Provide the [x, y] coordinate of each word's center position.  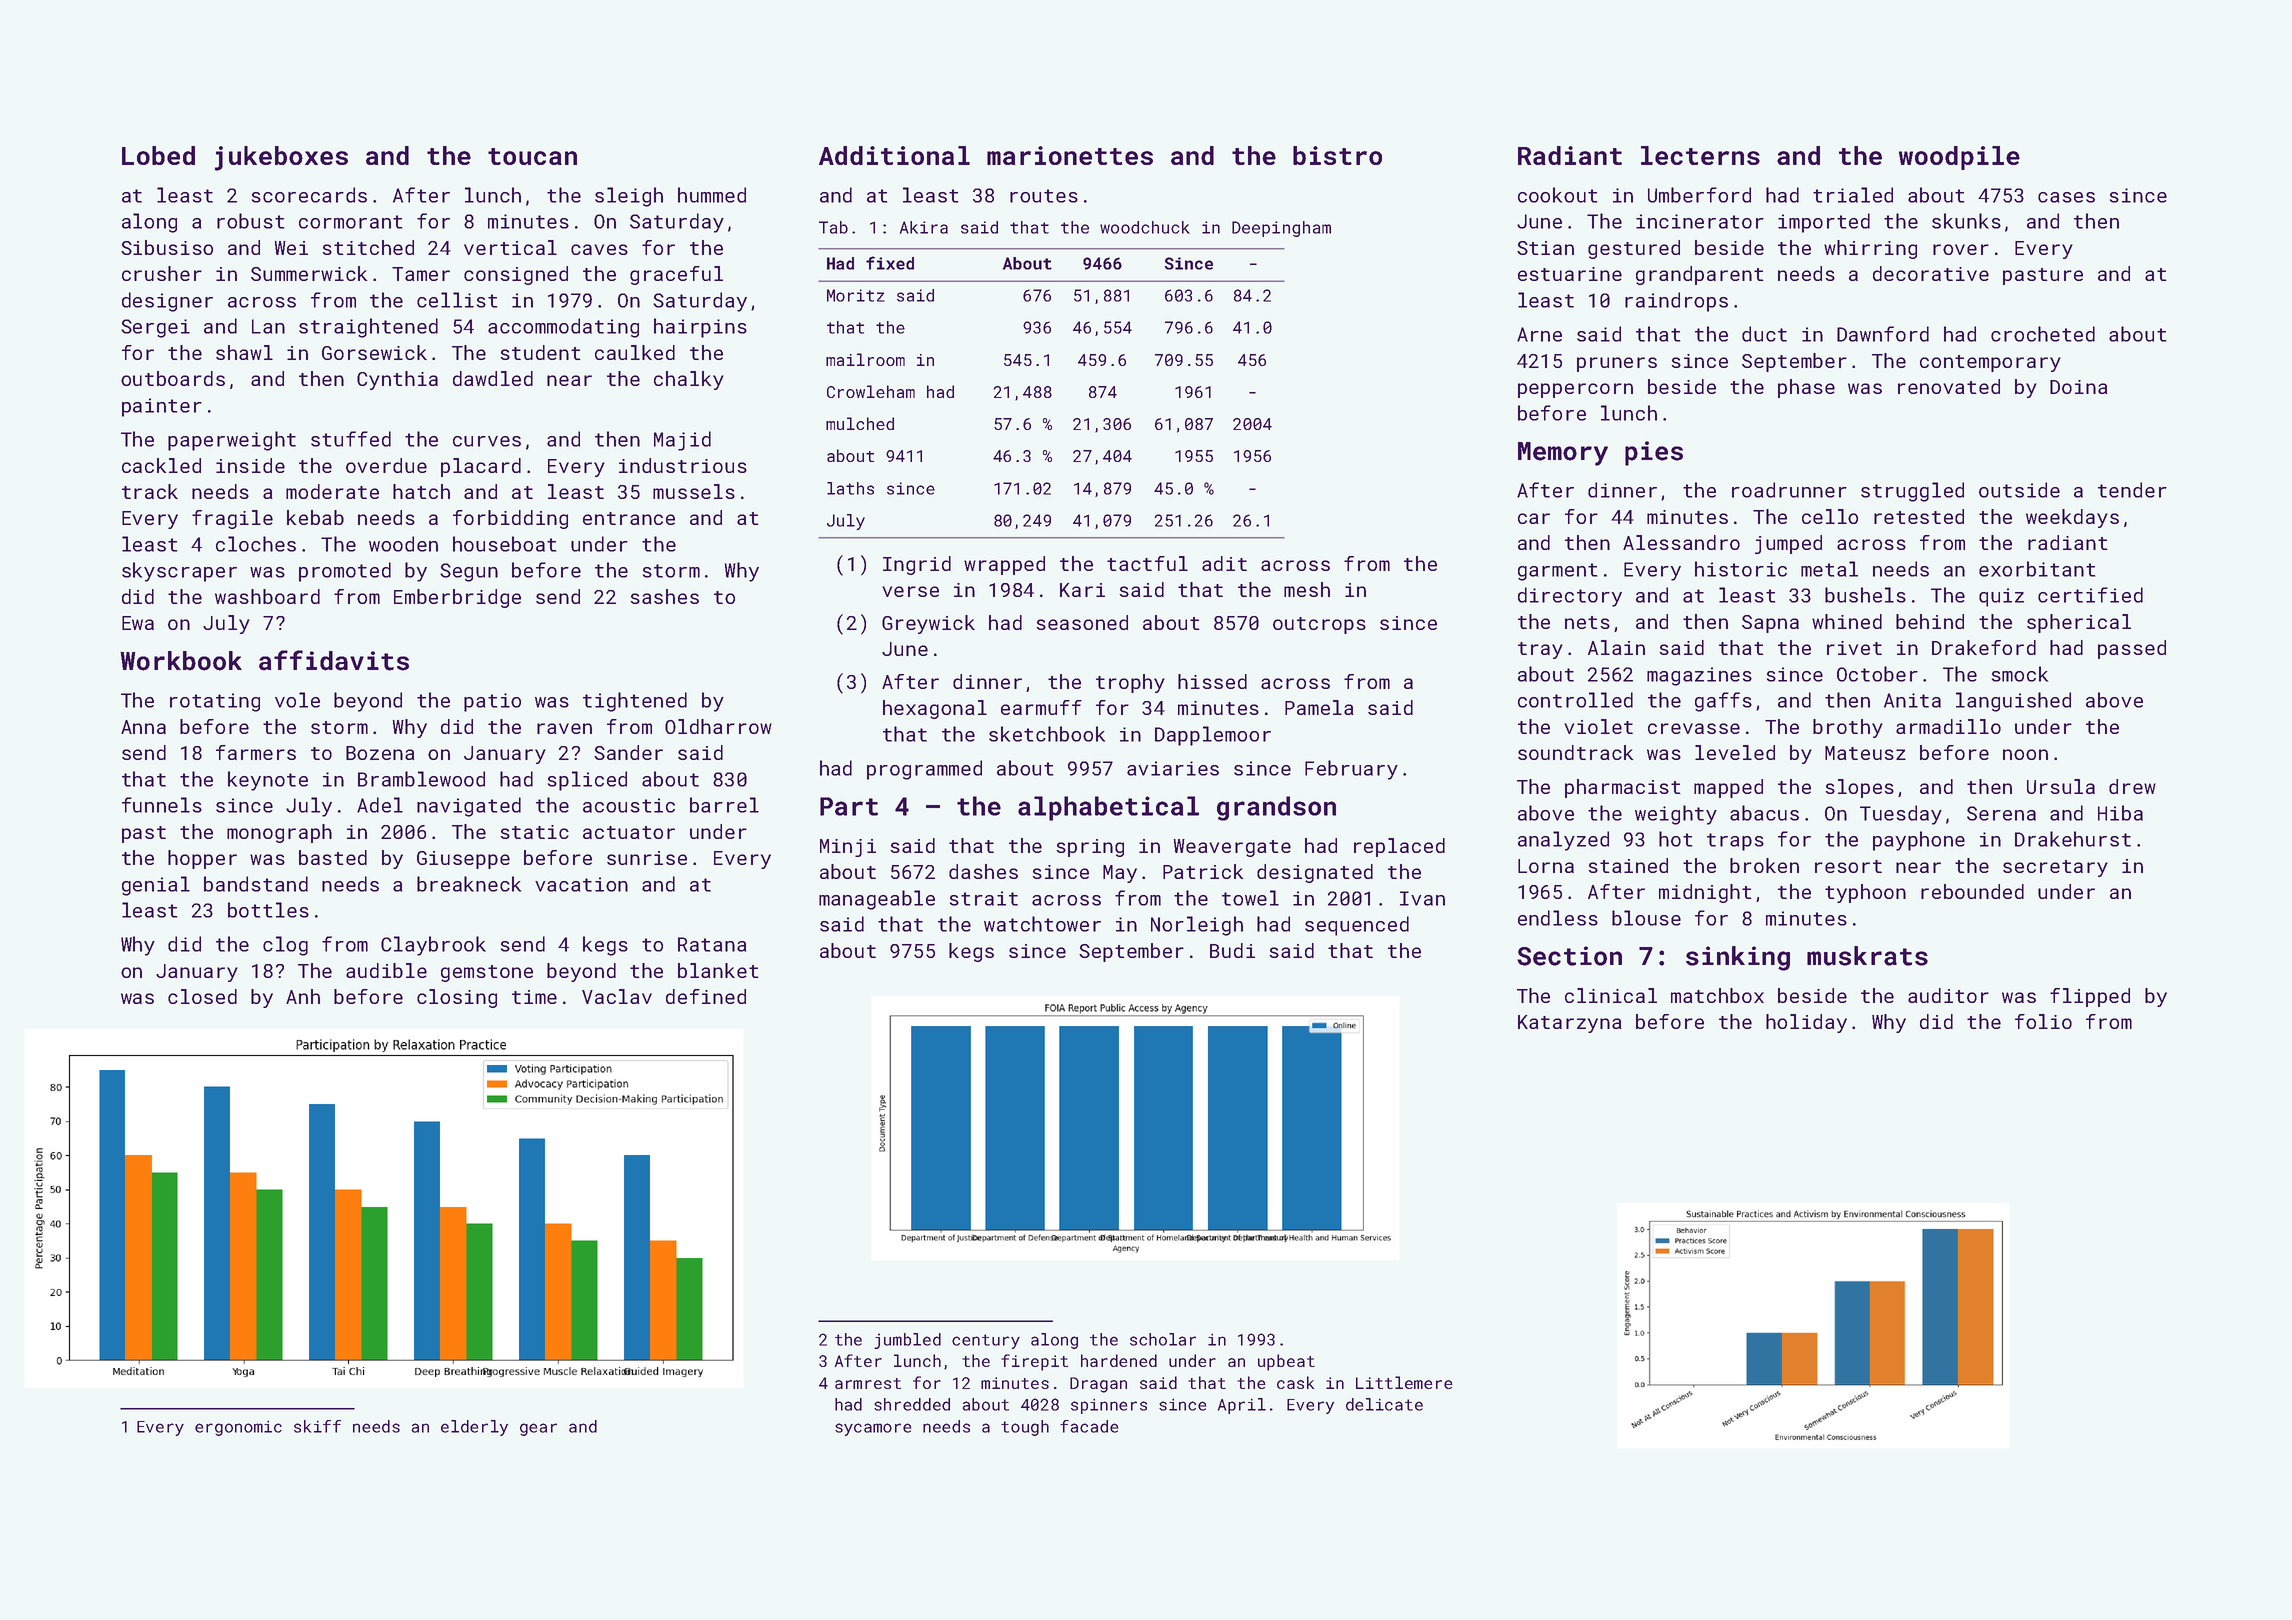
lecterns [1700, 155]
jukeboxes [281, 158]
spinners [1109, 1406]
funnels [162, 805]
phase [1806, 388]
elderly [474, 1428]
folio [2043, 1021]
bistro [1337, 155]
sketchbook [1047, 734]
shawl [244, 352]
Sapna [1770, 624]
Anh [303, 996]
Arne [1539, 334]
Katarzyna [1569, 1024]
